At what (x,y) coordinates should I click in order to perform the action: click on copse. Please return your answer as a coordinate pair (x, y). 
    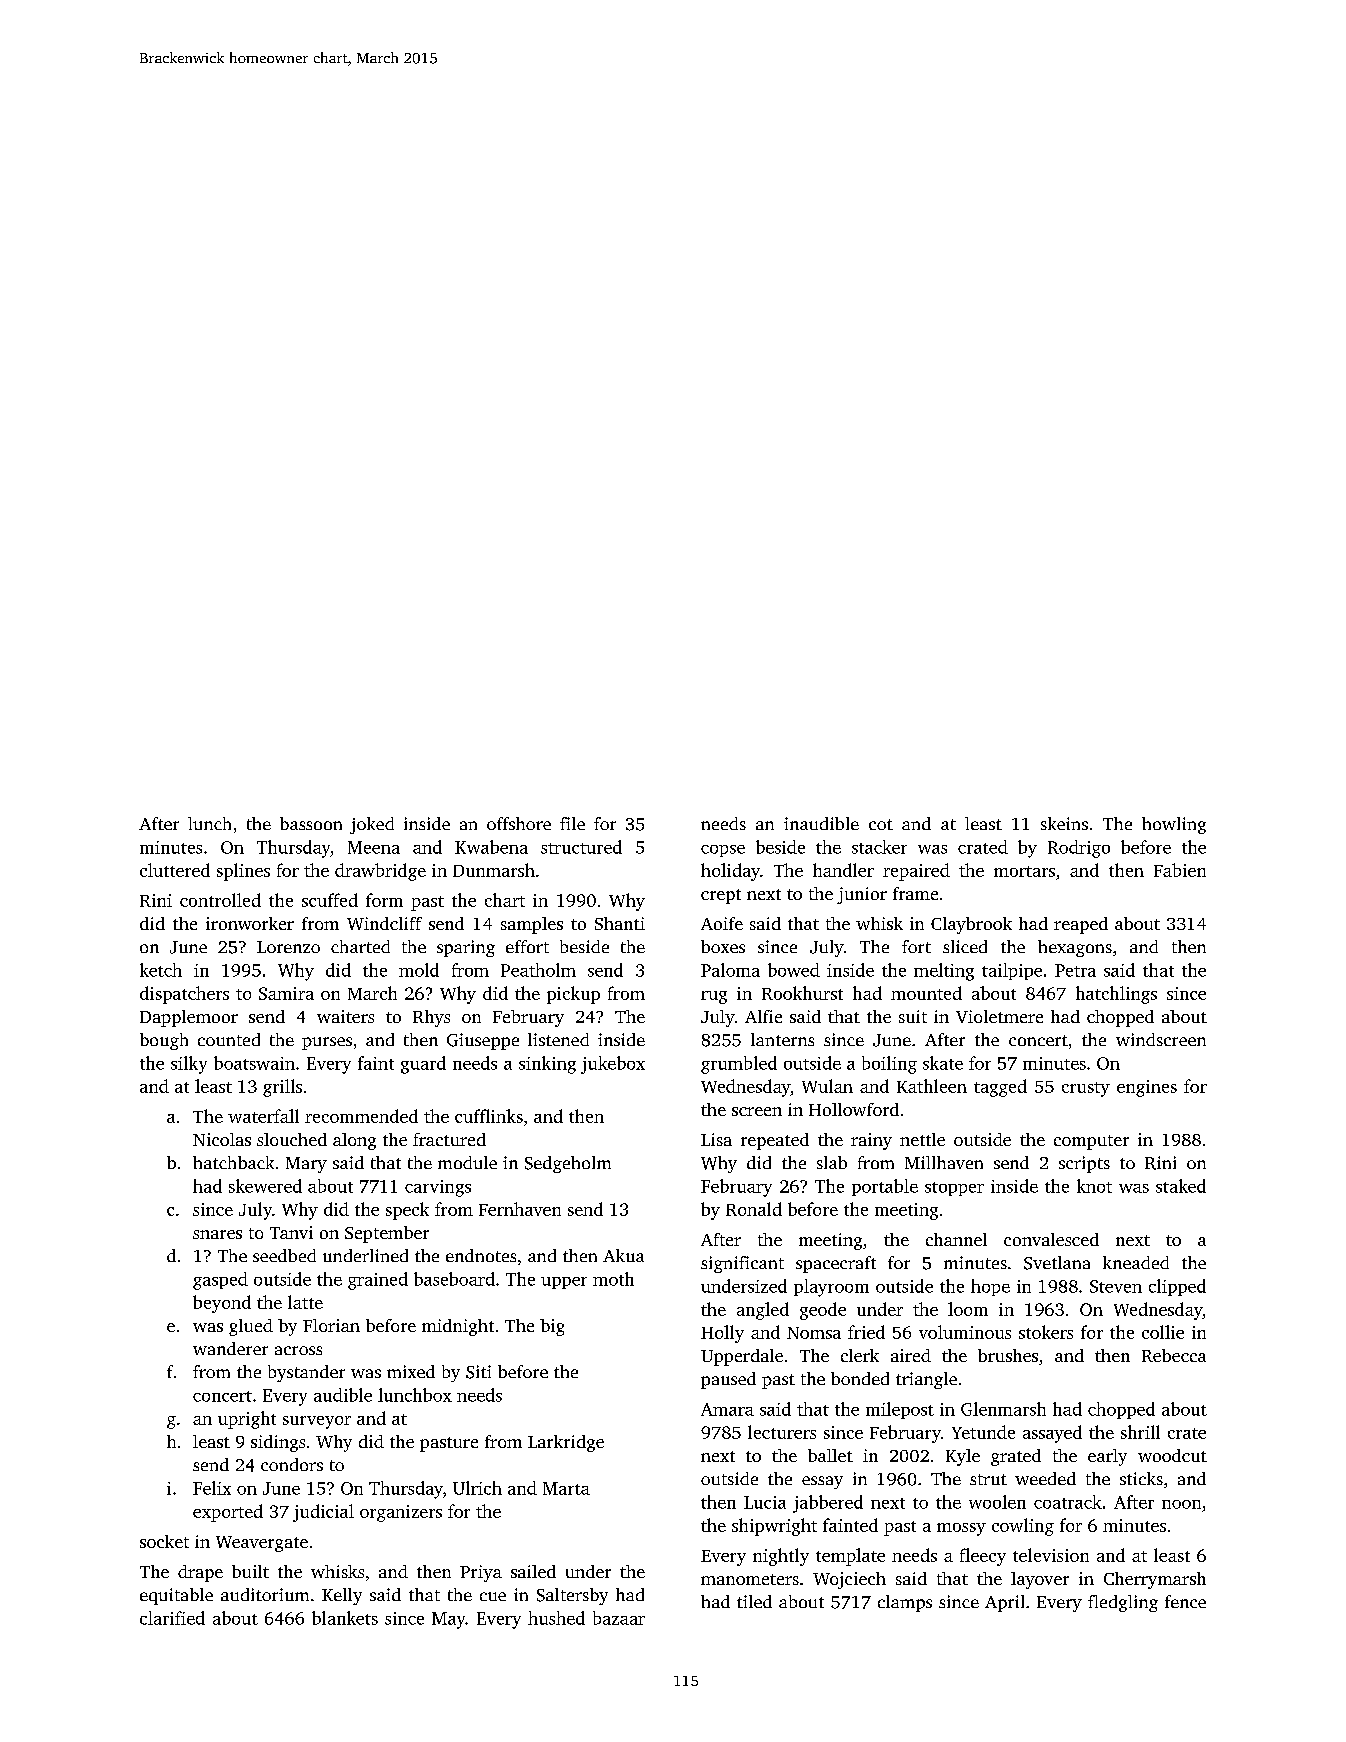
    Looking at the image, I should click on (723, 851).
